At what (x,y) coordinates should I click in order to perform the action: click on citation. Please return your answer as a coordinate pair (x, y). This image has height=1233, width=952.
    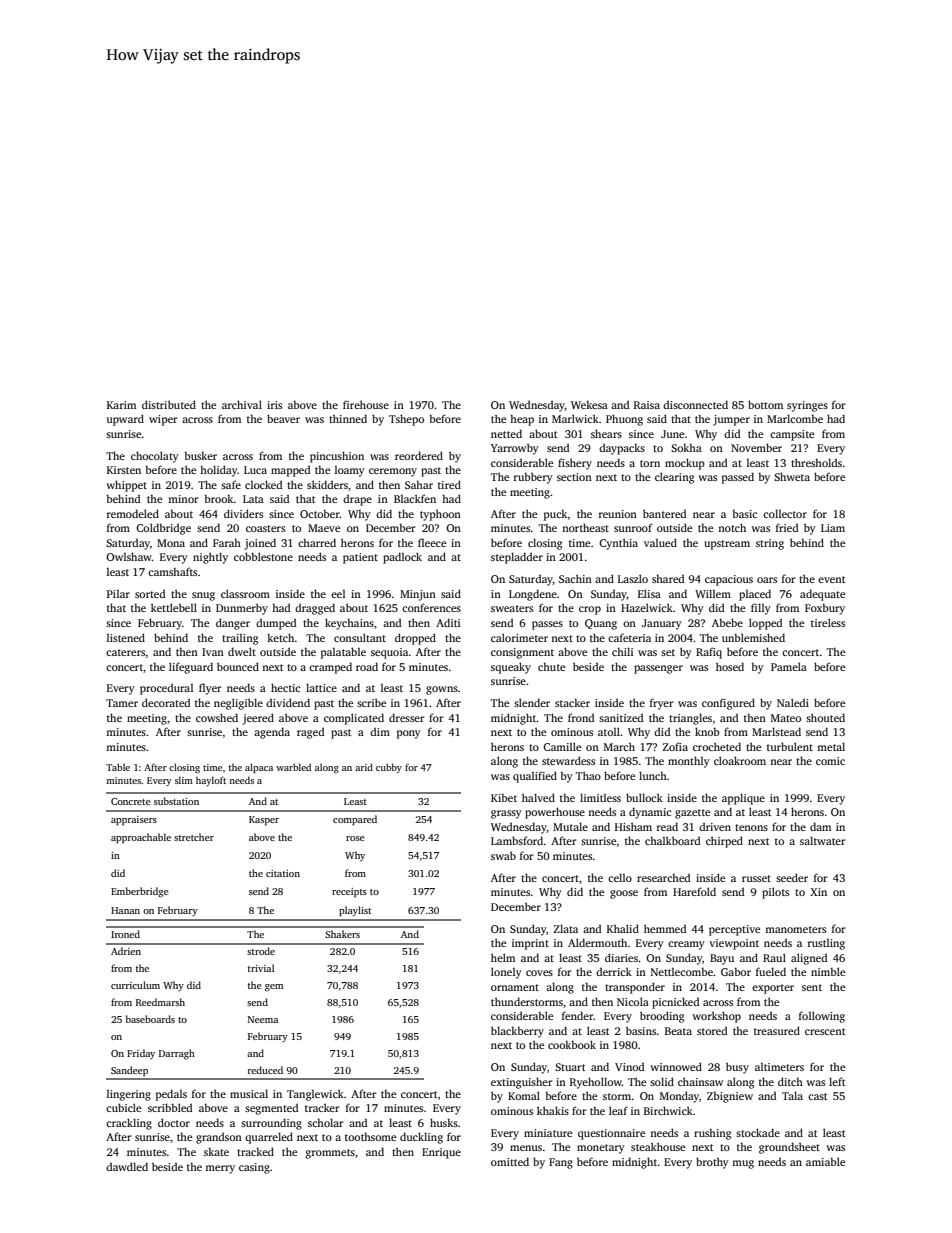
    Looking at the image, I should click on (283, 873).
